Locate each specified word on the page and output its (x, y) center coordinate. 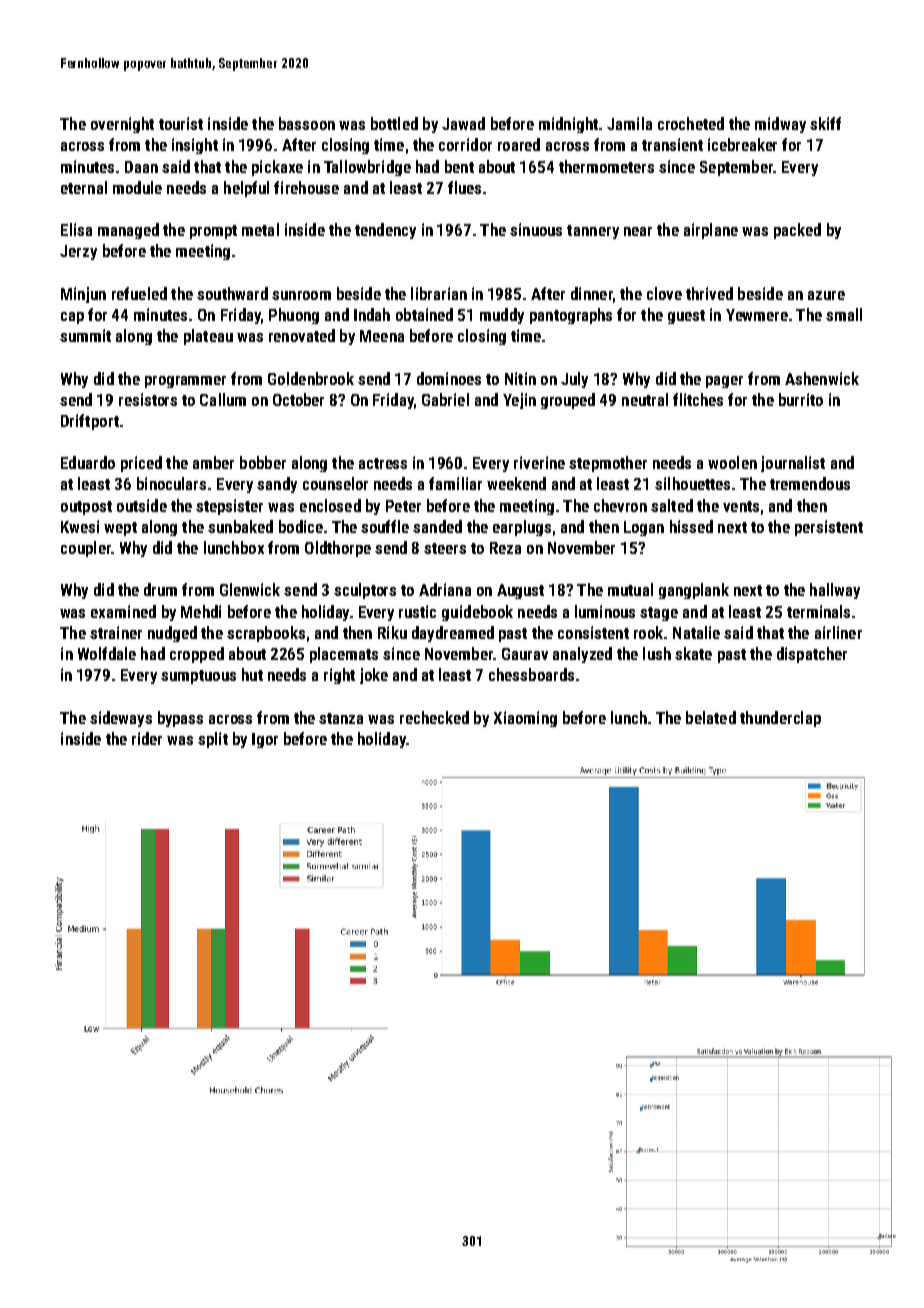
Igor (265, 740)
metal (260, 229)
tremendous (810, 483)
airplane (711, 231)
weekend (516, 483)
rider (147, 738)
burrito (801, 399)
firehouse (306, 187)
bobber (263, 462)
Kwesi (80, 526)
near (638, 231)
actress (383, 463)
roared (519, 144)
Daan (141, 167)
